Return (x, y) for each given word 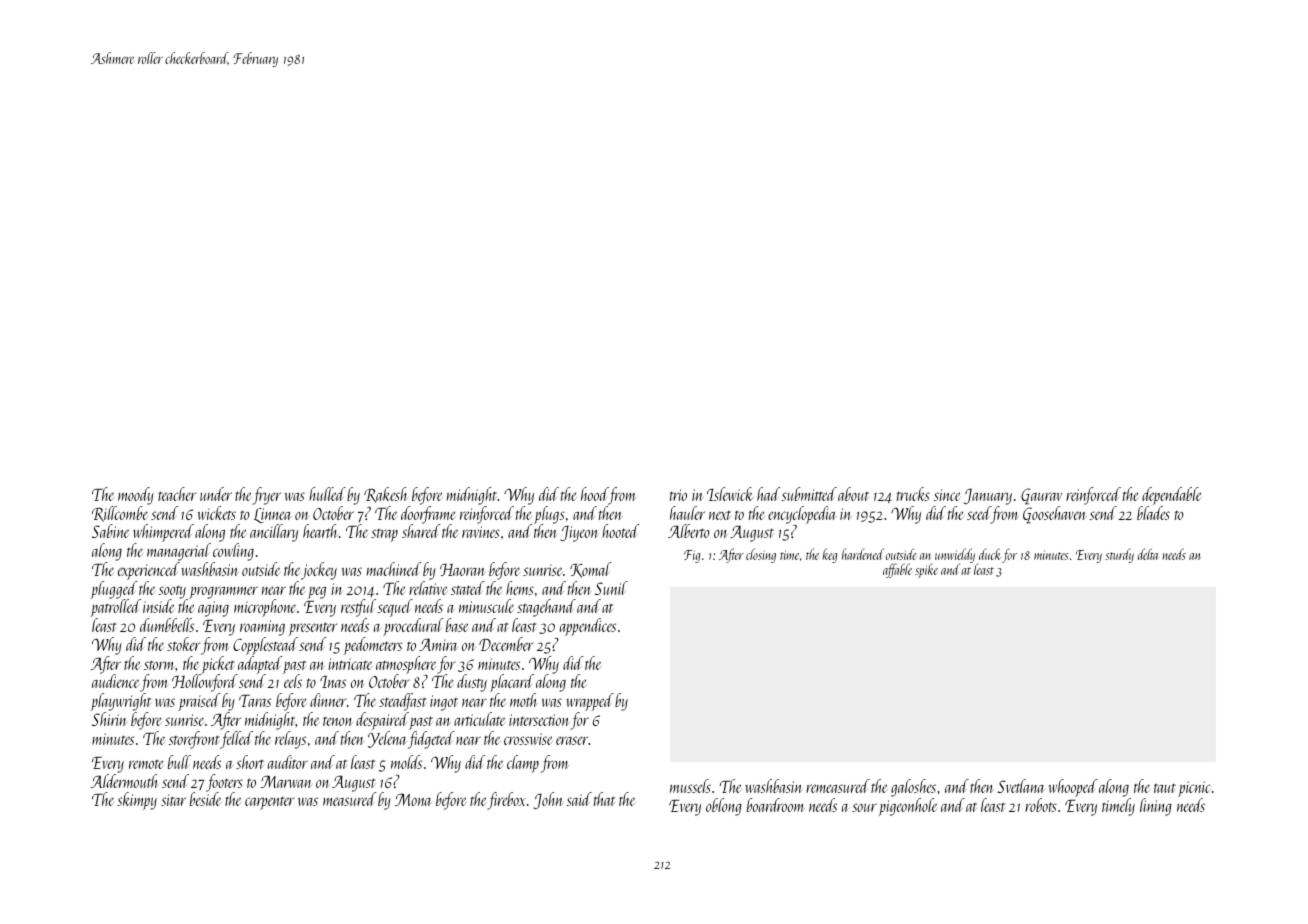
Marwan (286, 781)
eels (293, 681)
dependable (1172, 496)
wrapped (590, 702)
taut (1165, 788)
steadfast (403, 702)
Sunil (611, 588)
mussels (690, 786)
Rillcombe (120, 514)
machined (394, 569)
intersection (539, 720)
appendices (588, 627)
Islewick (730, 494)
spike (926, 571)
